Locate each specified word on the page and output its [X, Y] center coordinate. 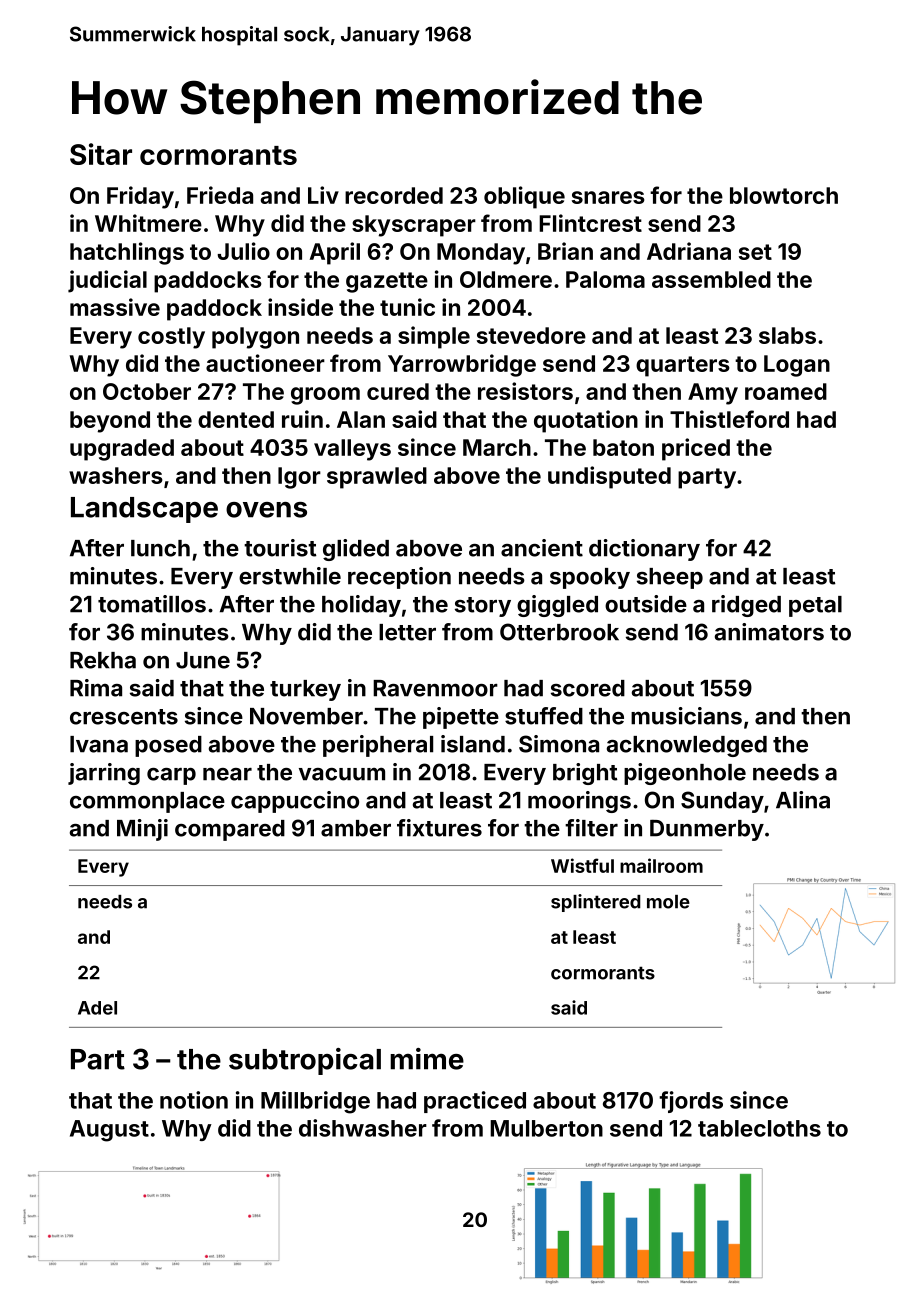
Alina [803, 800]
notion [194, 1100]
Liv [323, 195]
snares [608, 197]
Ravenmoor [435, 688]
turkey [305, 690]
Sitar [101, 154]
